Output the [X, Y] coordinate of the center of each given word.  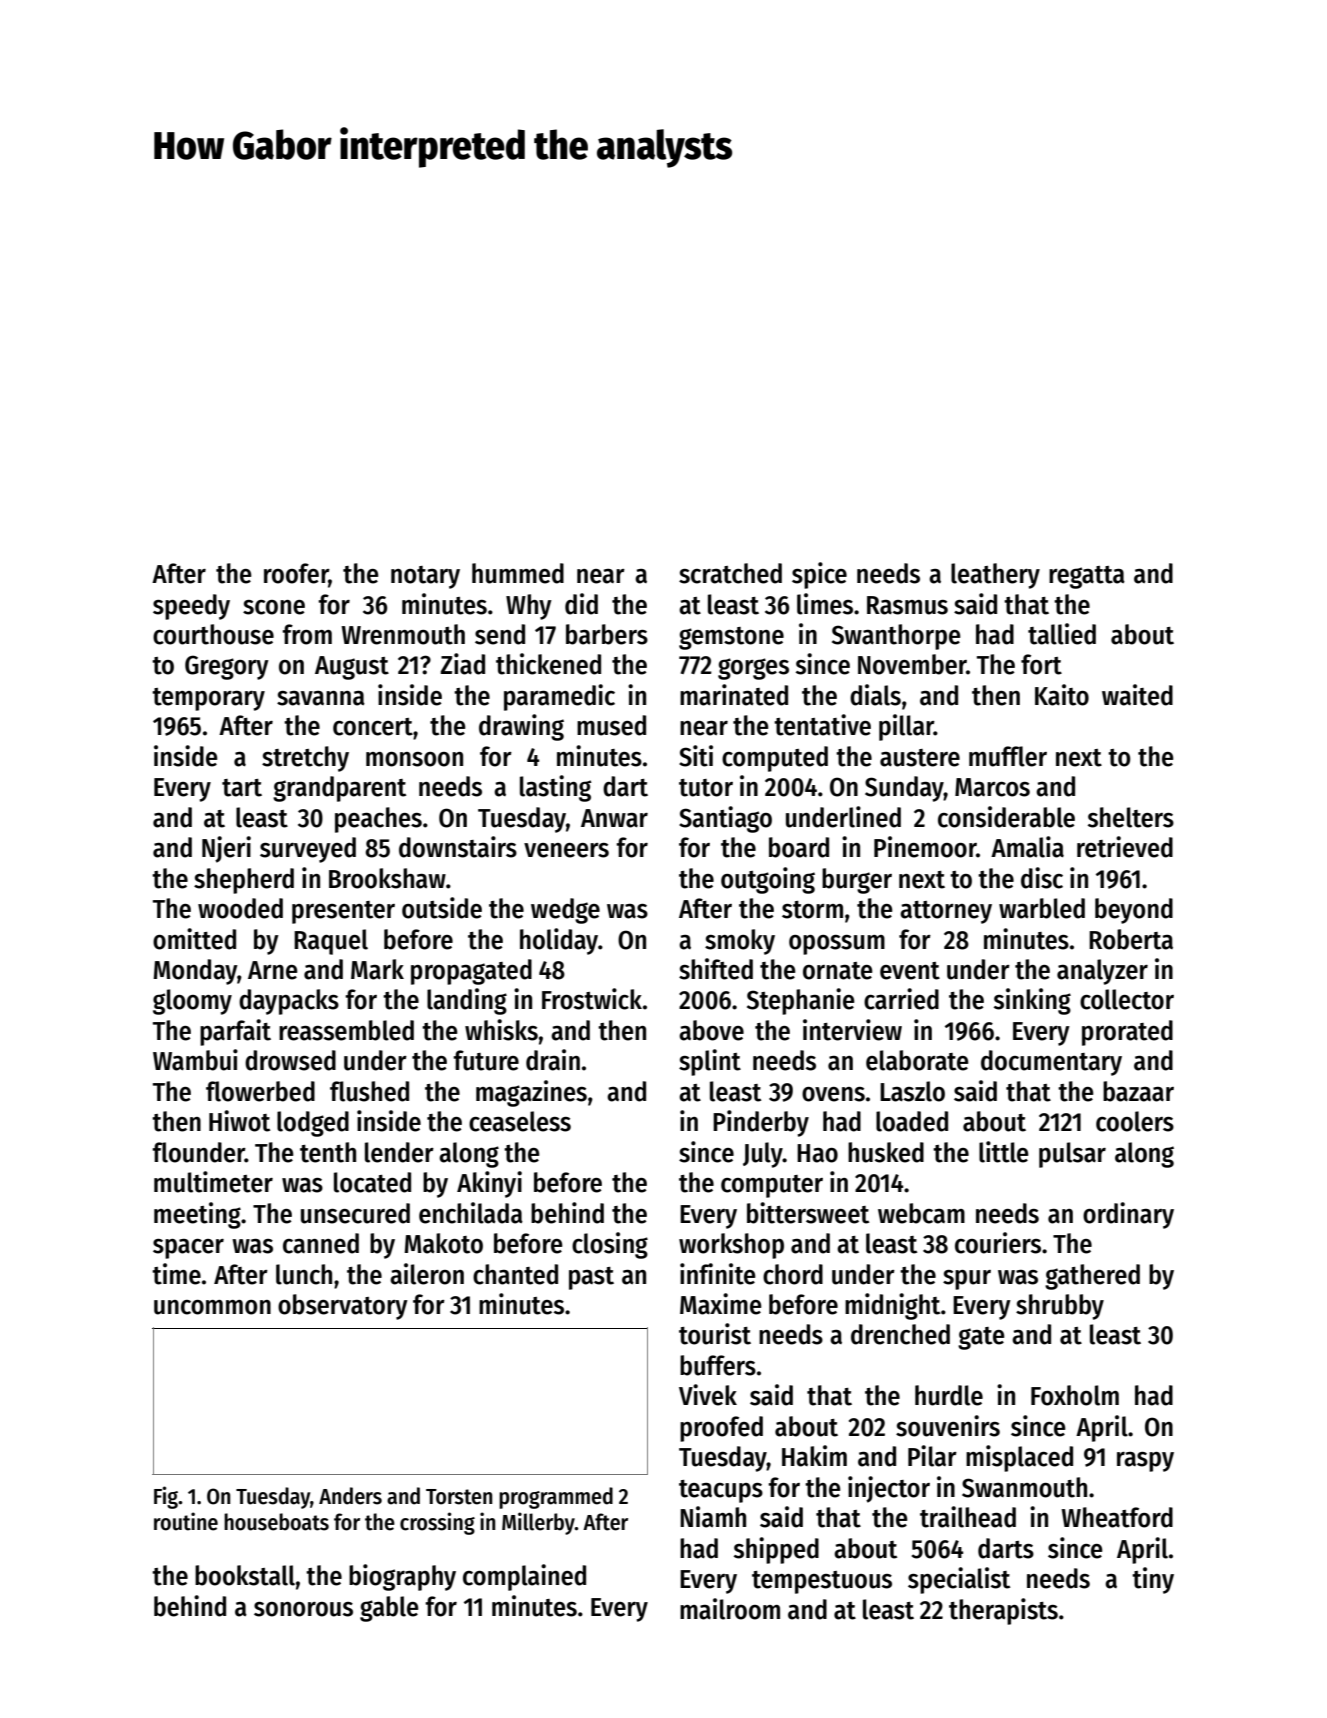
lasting [556, 788]
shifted [716, 969]
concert [373, 727]
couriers [998, 1243]
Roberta [1131, 939]
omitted [194, 939]
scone [274, 607]
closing [610, 1245]
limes [825, 604]
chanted [515, 1274]
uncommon [212, 1307]
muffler [1008, 756]
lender [399, 1152]
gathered [1092, 1277]
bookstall [245, 1575]
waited [1137, 695]
